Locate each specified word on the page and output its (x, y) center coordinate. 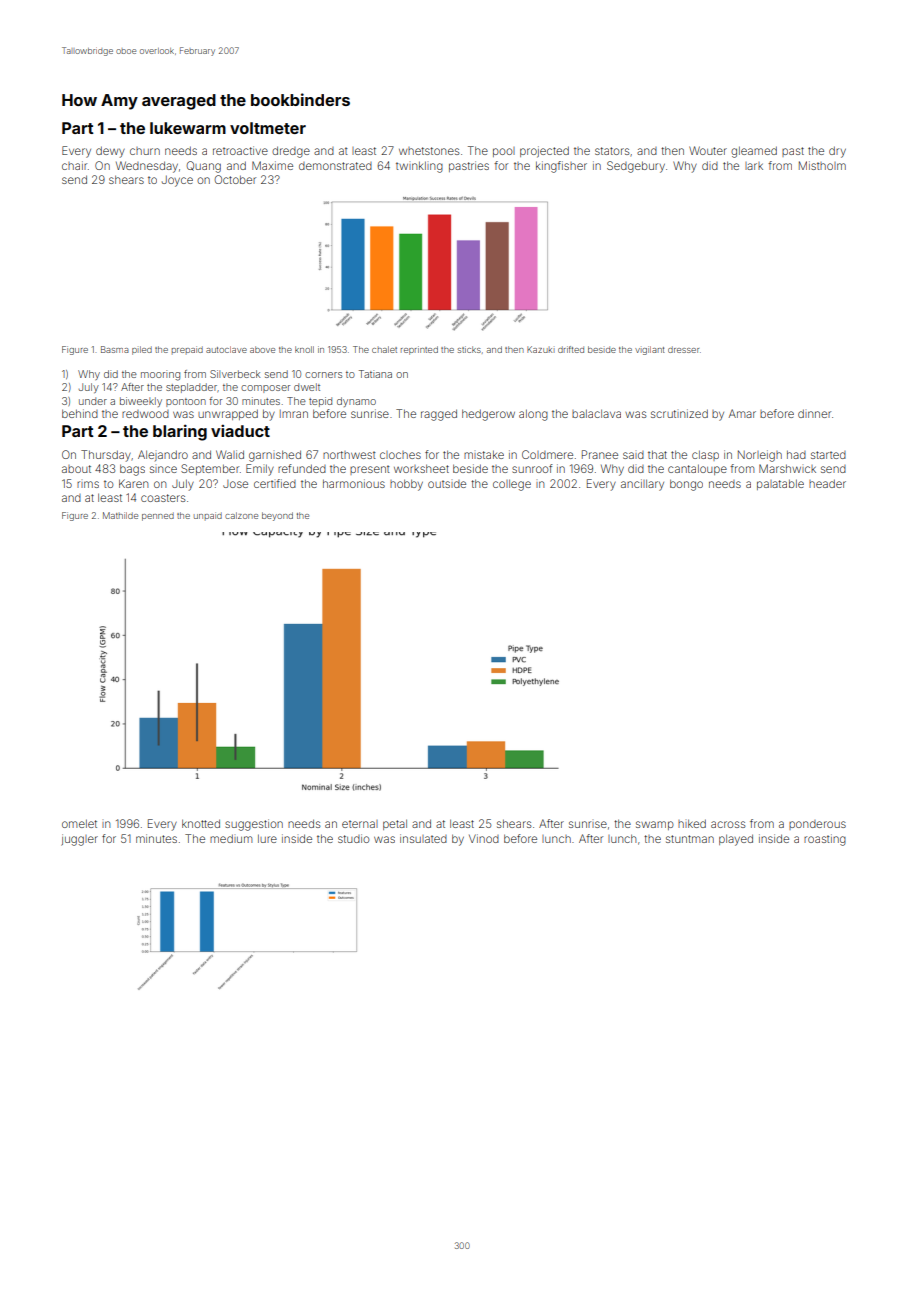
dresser (683, 349)
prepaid (187, 350)
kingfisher (561, 167)
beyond (277, 516)
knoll (304, 349)
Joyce (177, 181)
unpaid (208, 516)
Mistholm (822, 165)
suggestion (254, 825)
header (827, 483)
